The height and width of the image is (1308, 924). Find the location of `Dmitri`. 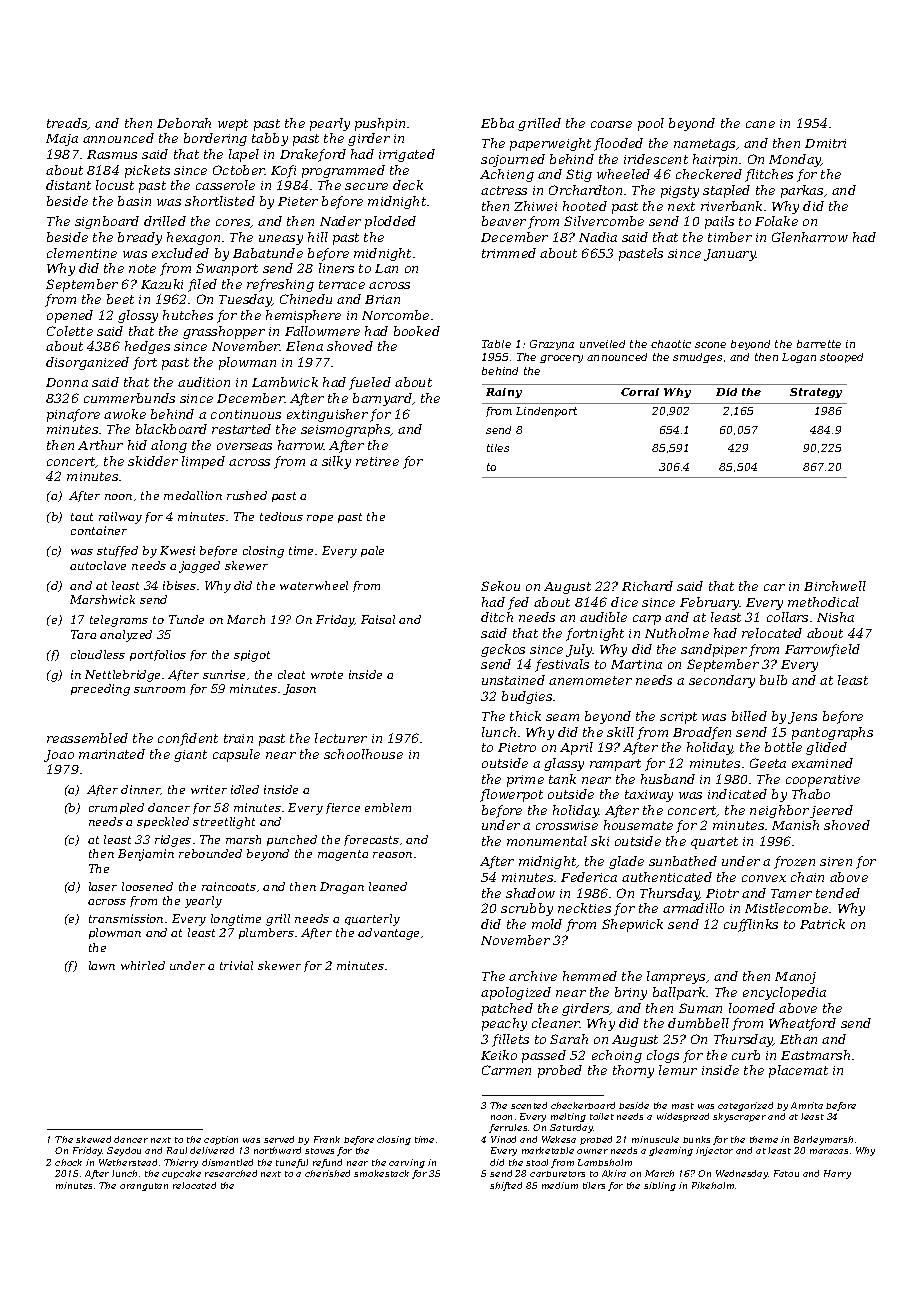

Dmitri is located at coordinates (825, 143).
